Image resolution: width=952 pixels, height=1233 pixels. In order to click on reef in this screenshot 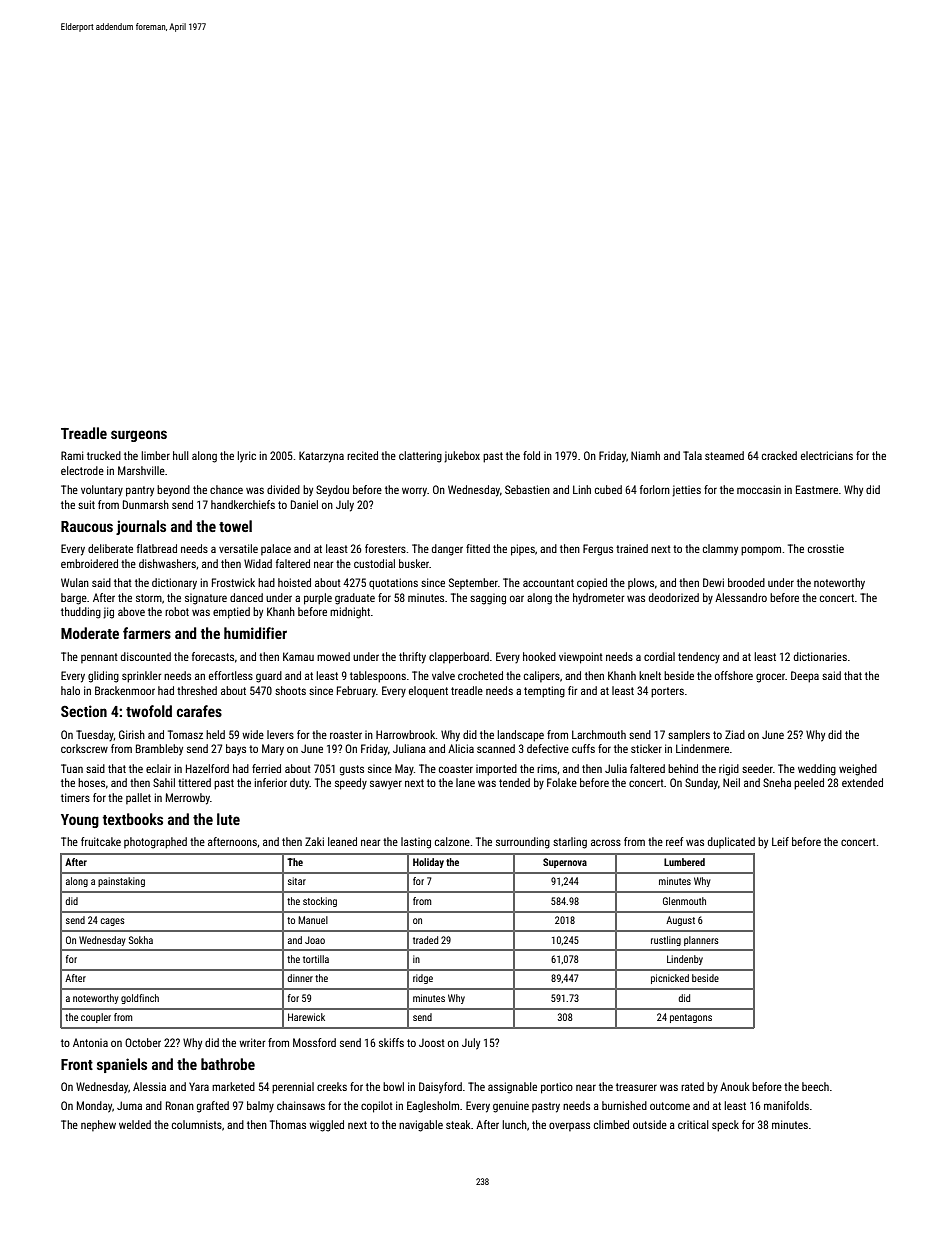, I will do `click(675, 841)`.
